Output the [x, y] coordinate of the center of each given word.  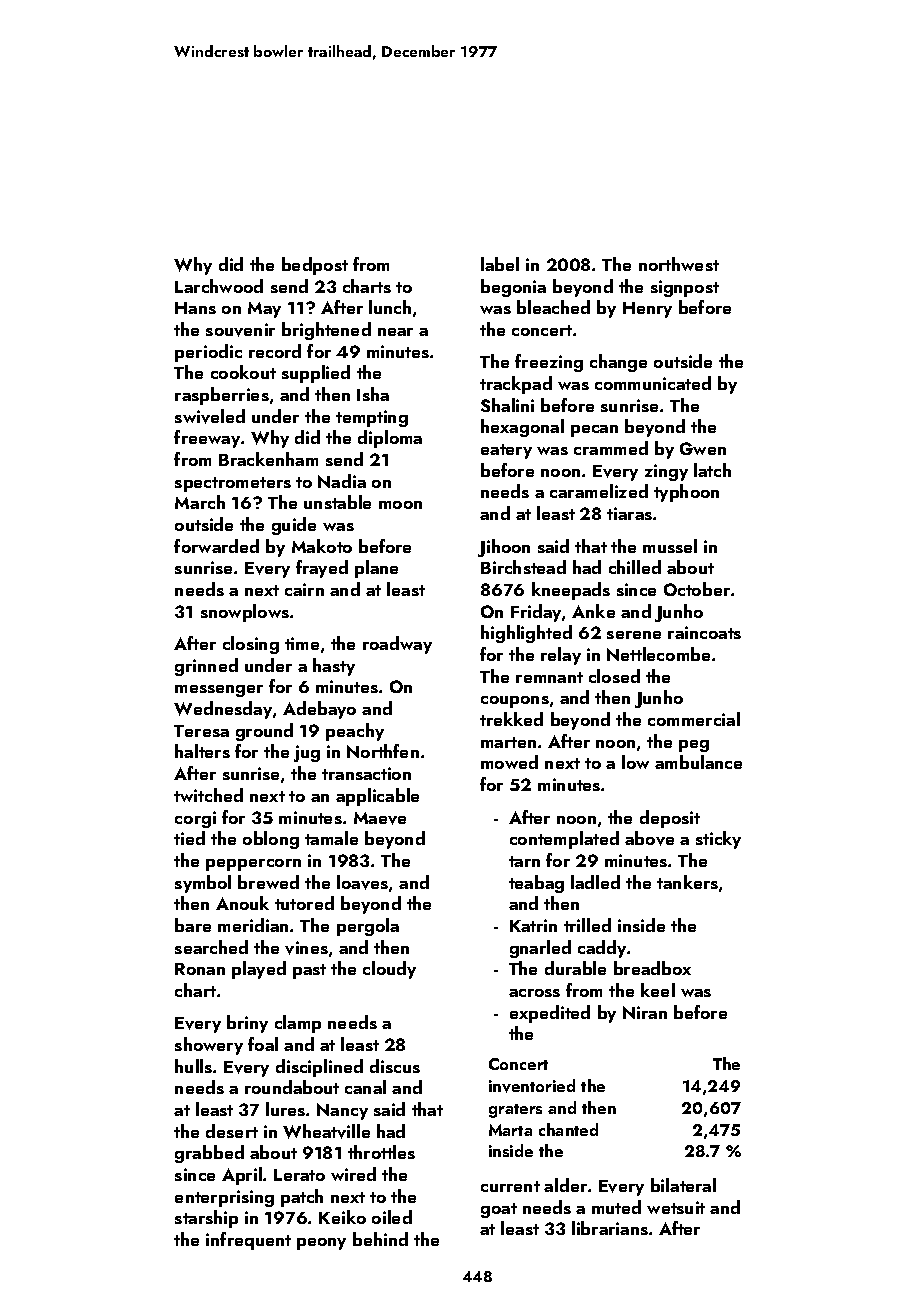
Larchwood [219, 286]
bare [193, 925]
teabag [536, 884]
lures [285, 1109]
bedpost [315, 266]
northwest [679, 264]
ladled [595, 882]
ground [264, 732]
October [697, 589]
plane [376, 569]
